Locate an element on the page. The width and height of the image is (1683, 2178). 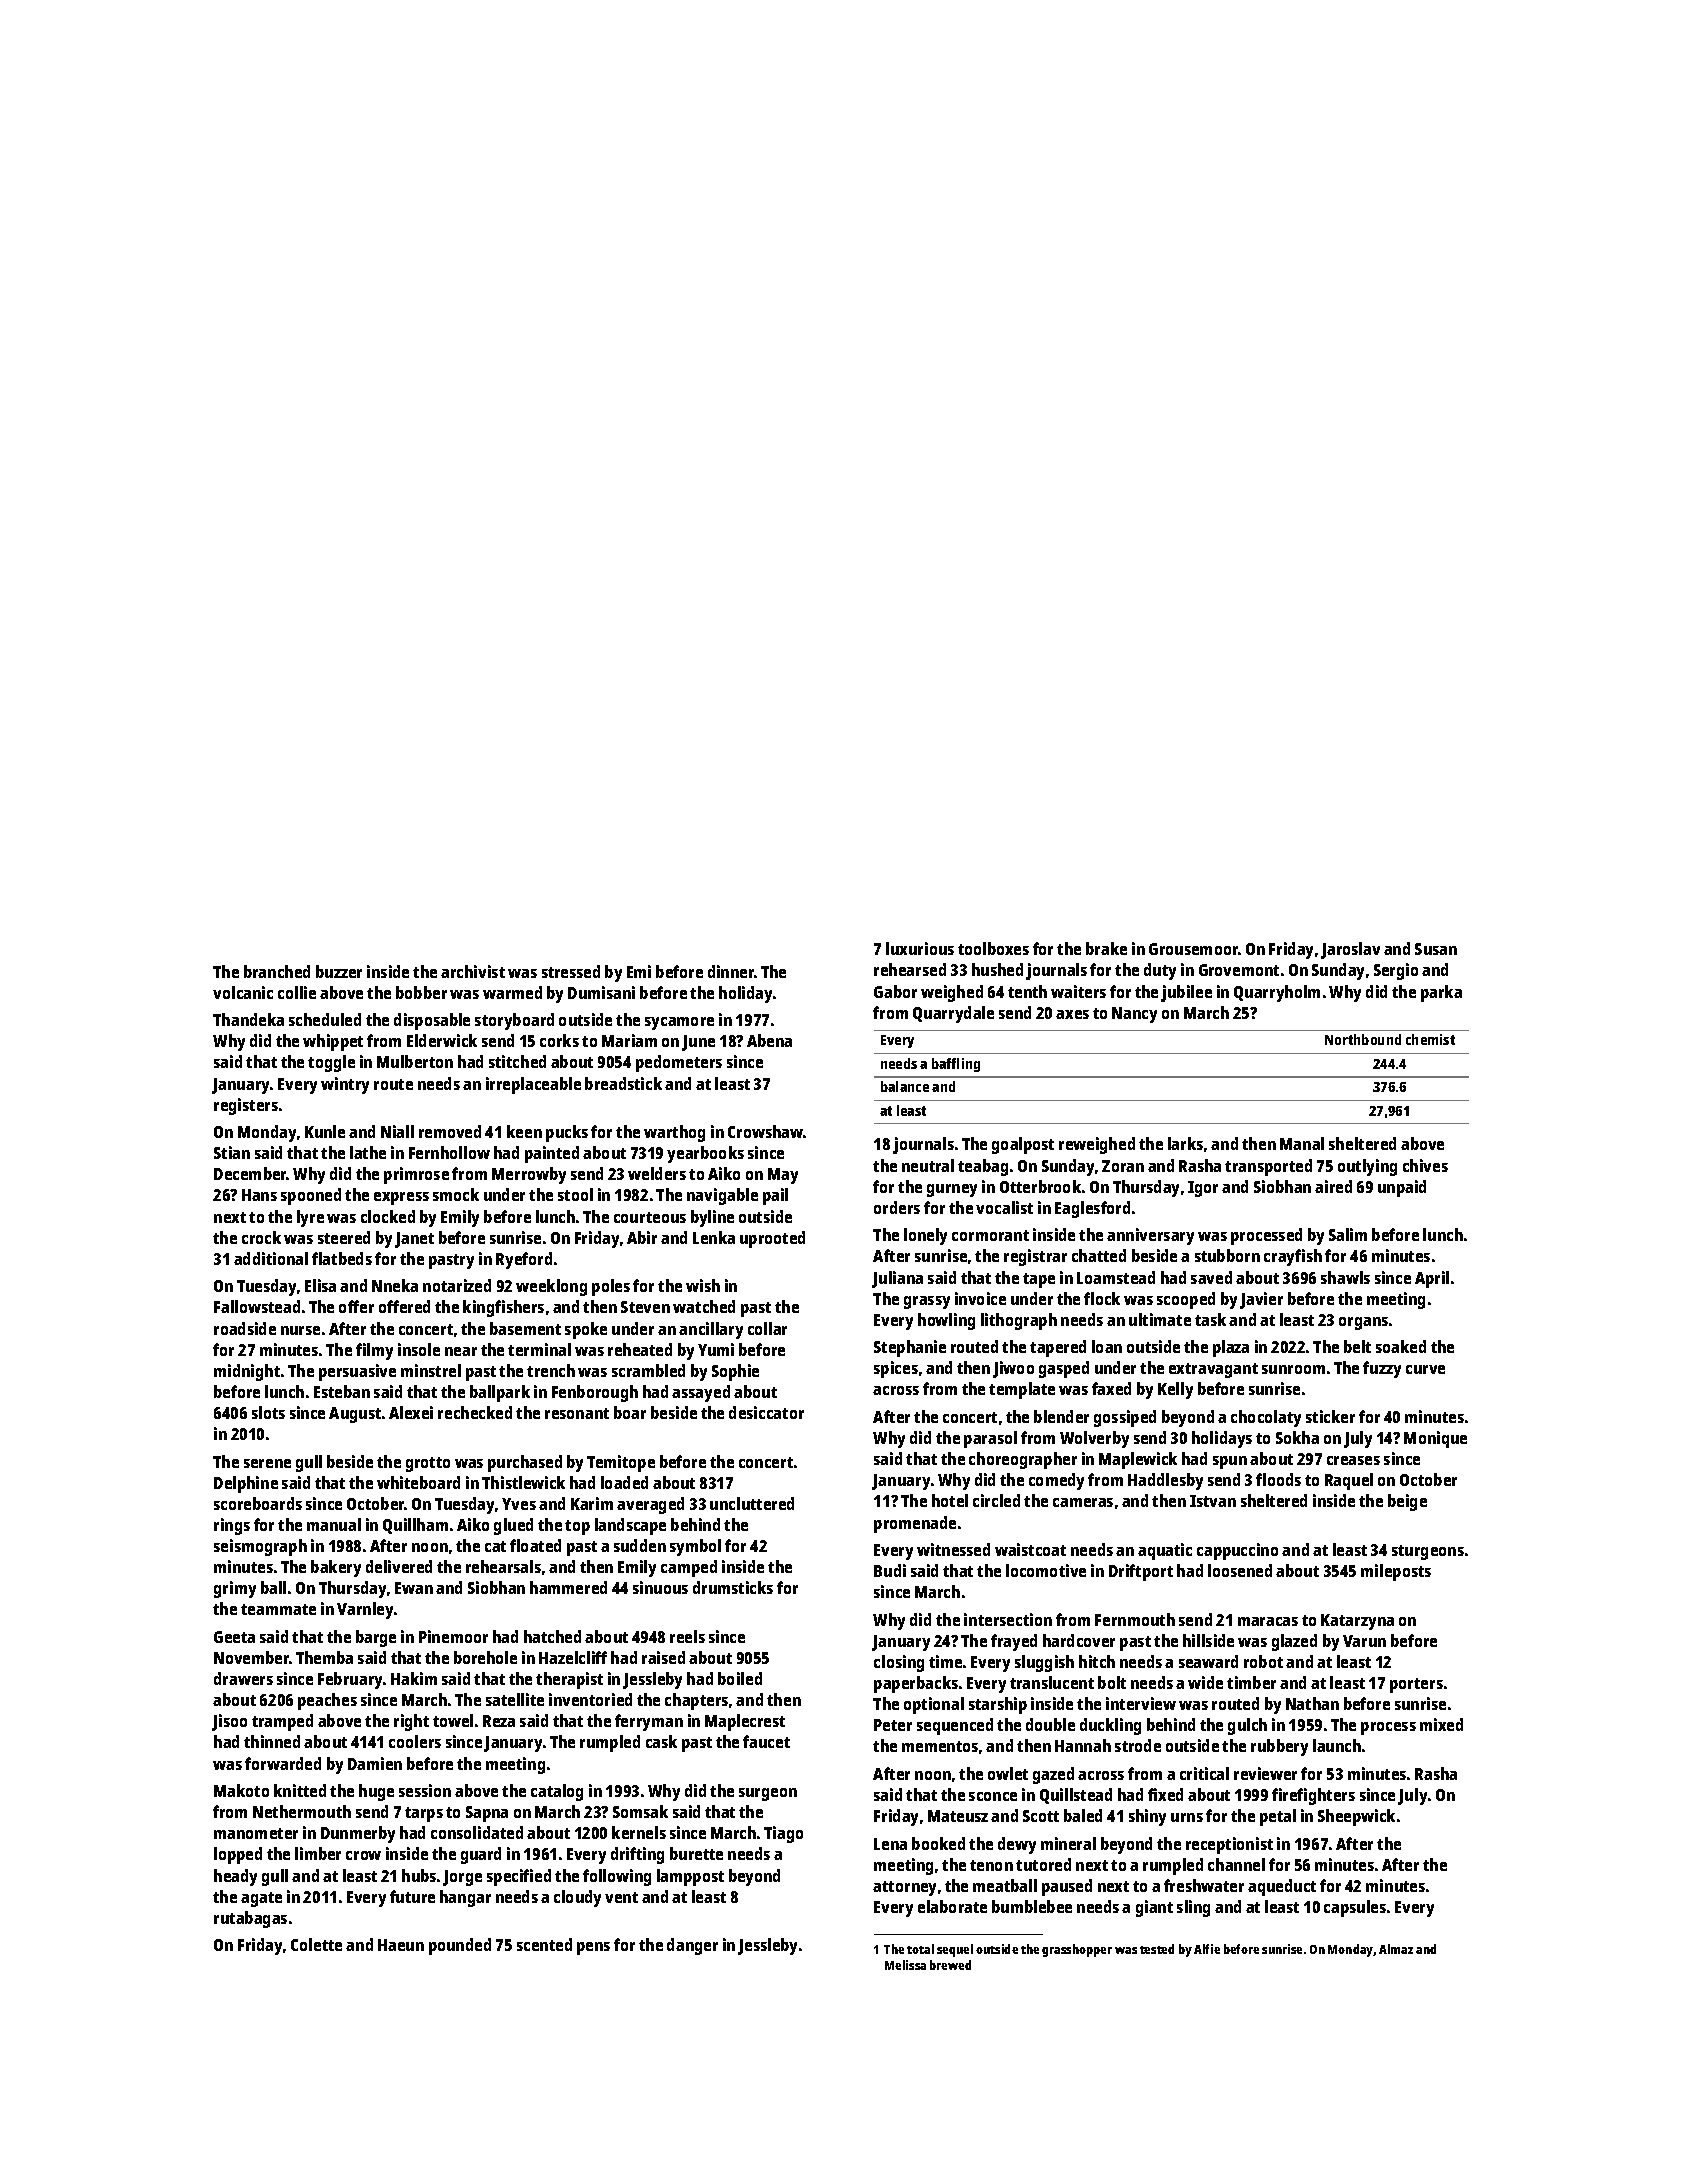
uncluttered is located at coordinates (752, 1503).
